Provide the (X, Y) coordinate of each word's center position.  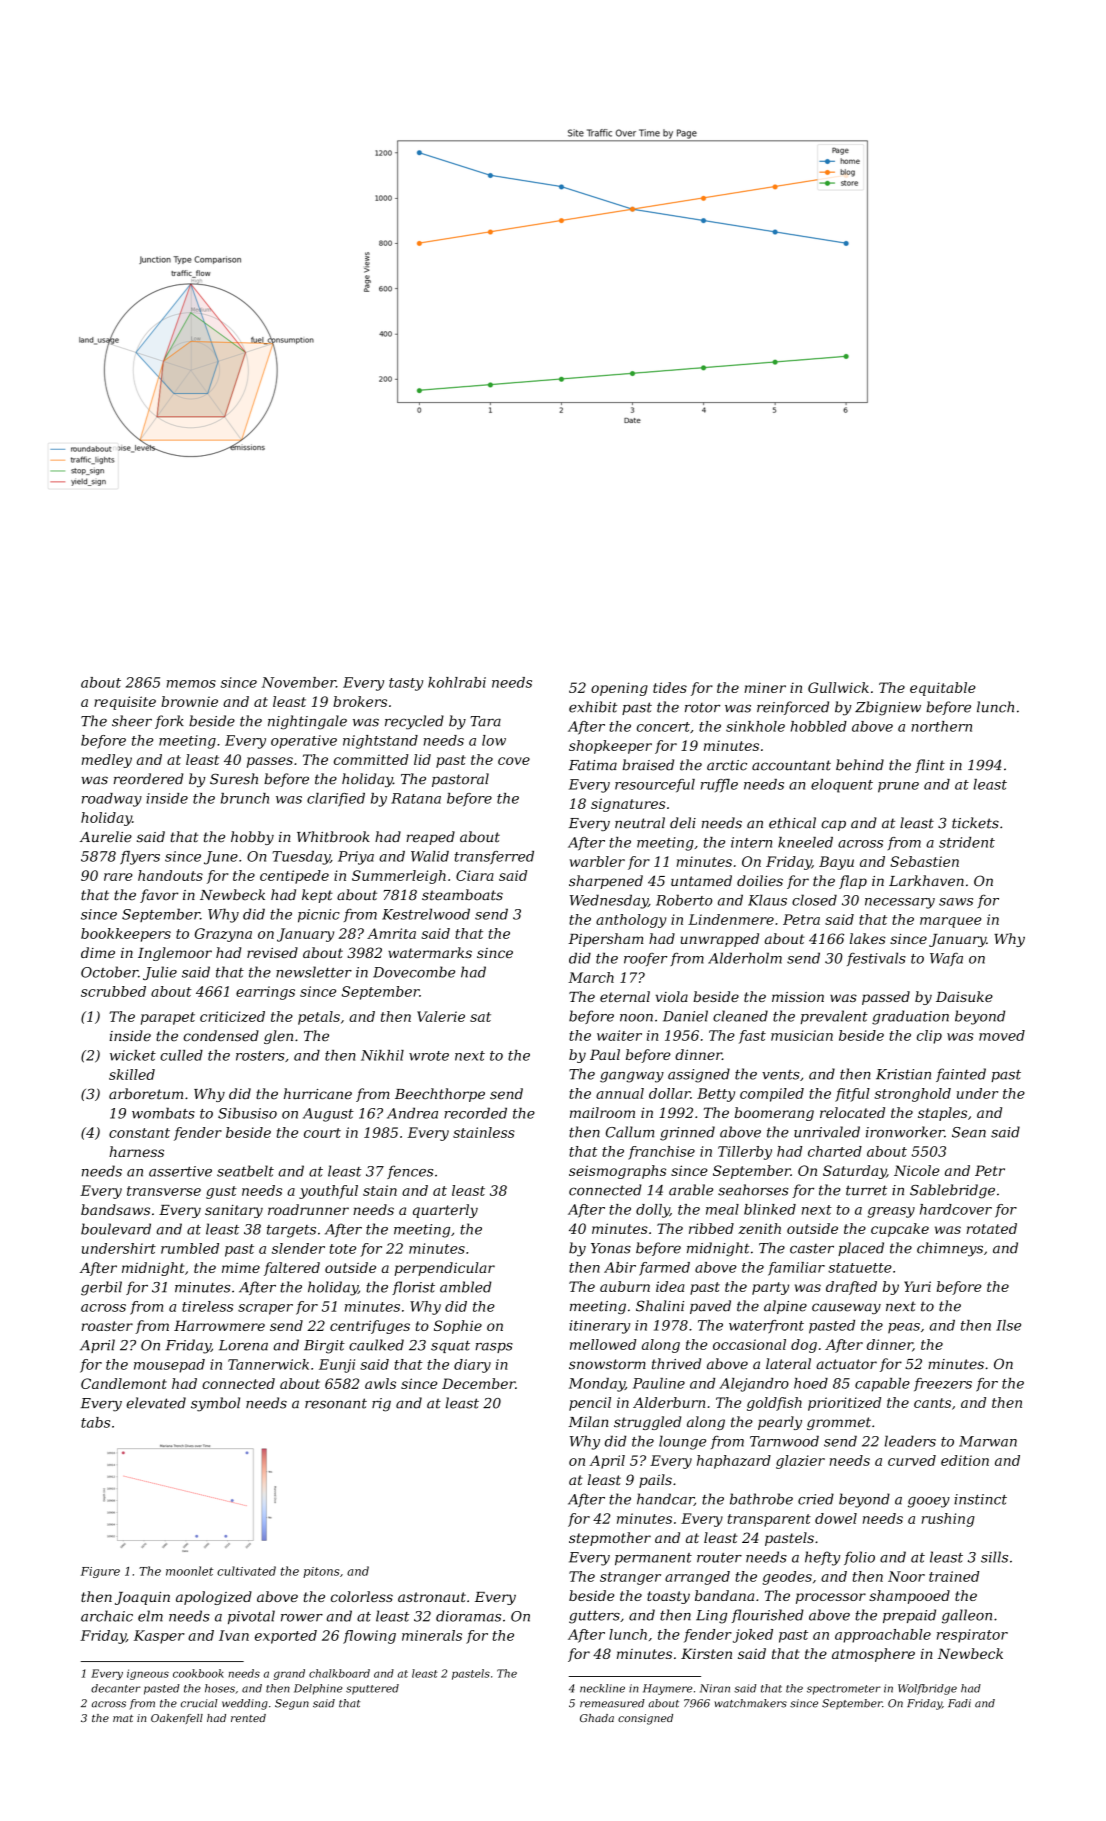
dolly (653, 1211)
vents (781, 1075)
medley (107, 761)
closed (814, 900)
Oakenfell (177, 1719)
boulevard (116, 1229)
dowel (836, 1518)
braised (648, 765)
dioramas (468, 1616)
